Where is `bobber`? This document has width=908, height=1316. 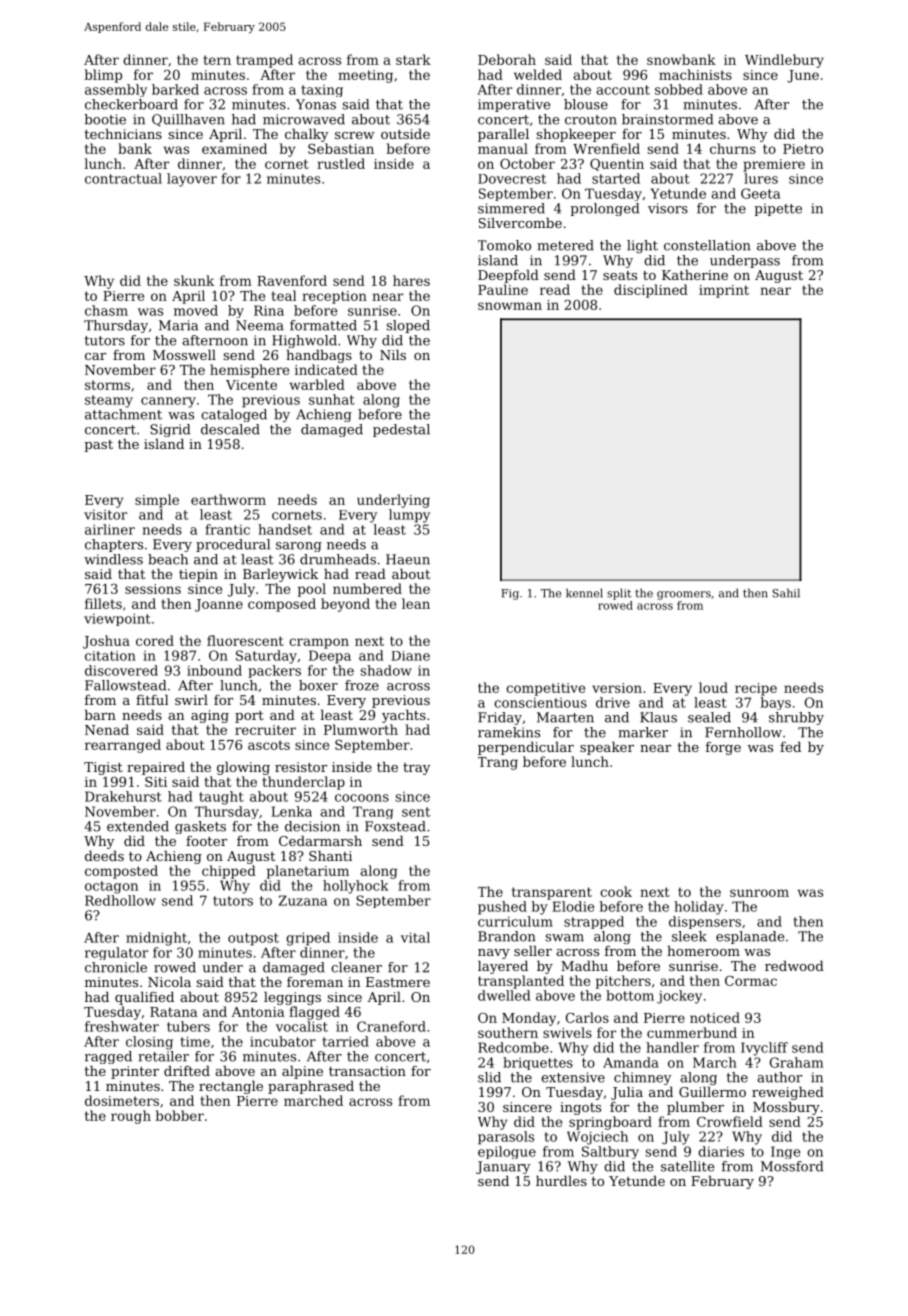 bobber is located at coordinates (179, 1115).
